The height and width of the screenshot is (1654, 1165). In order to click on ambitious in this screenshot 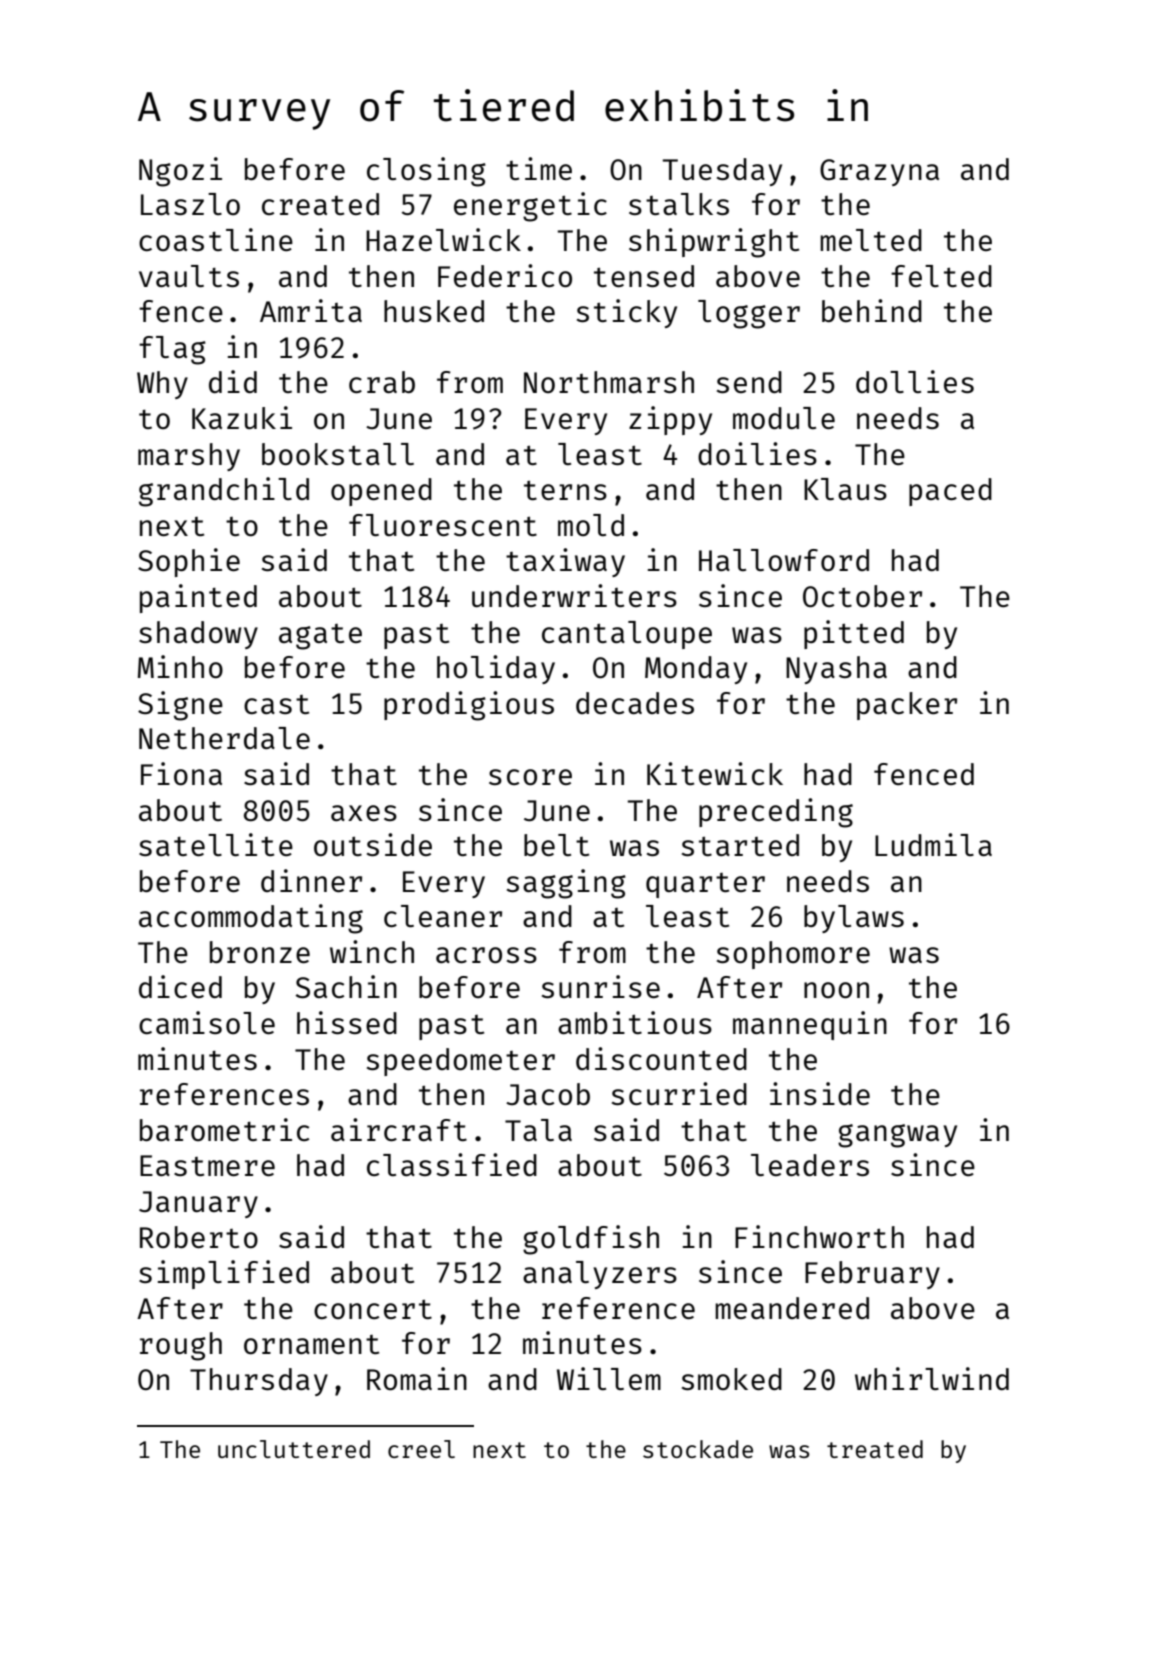, I will do `click(635, 1022)`.
